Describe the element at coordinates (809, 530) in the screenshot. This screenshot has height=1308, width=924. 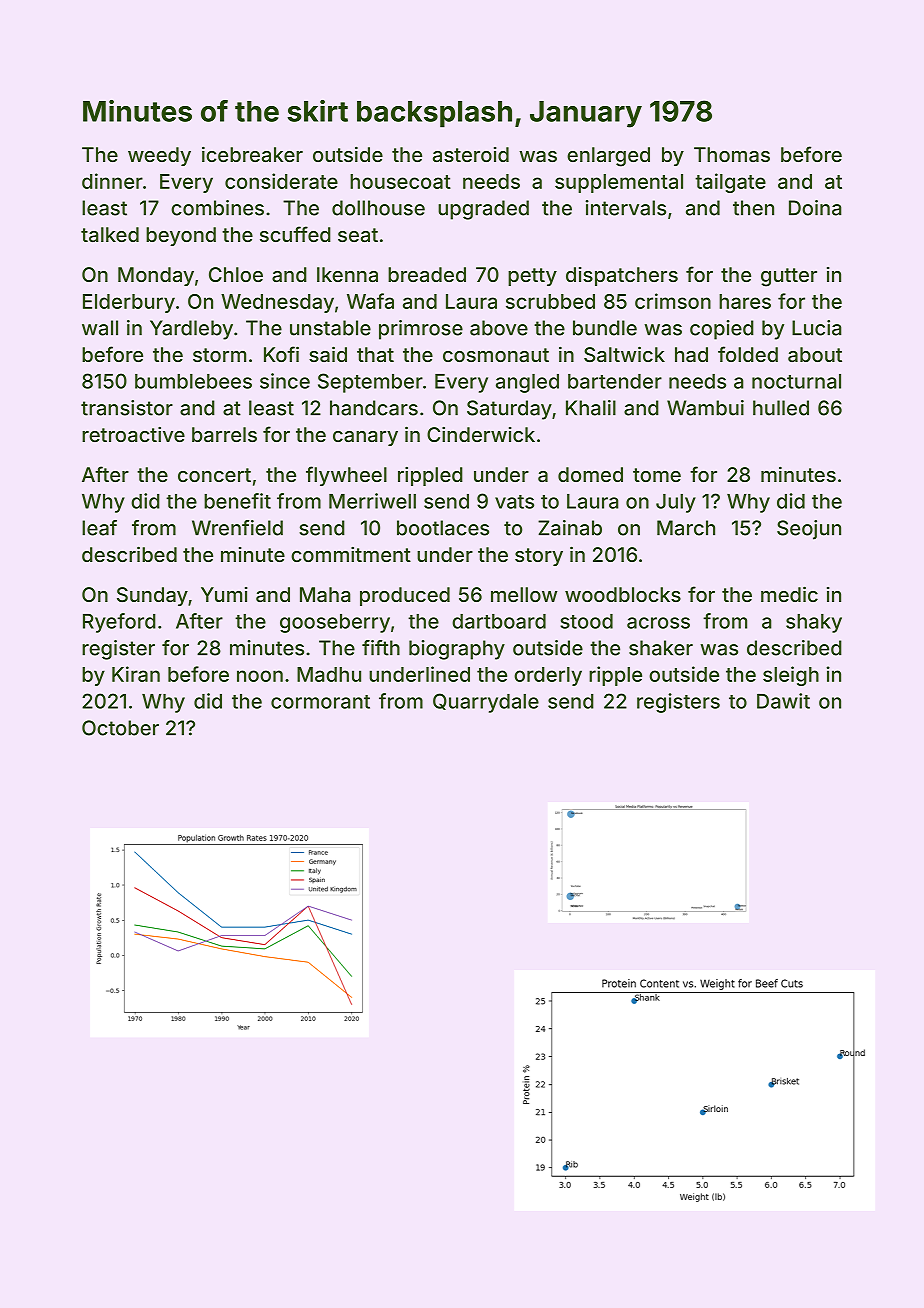
I see `Seojun` at that location.
